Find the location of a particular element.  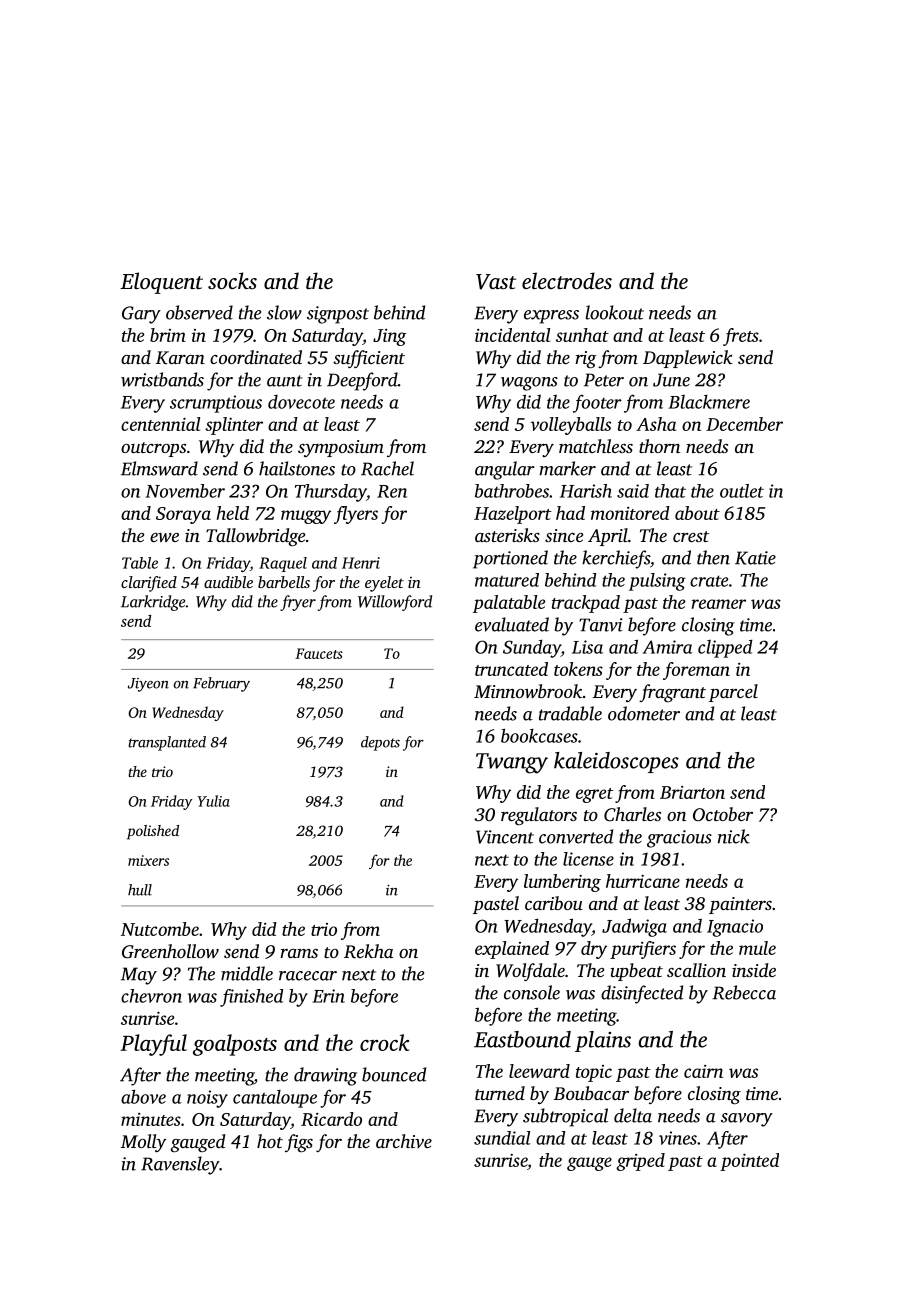

frets is located at coordinates (741, 337).
